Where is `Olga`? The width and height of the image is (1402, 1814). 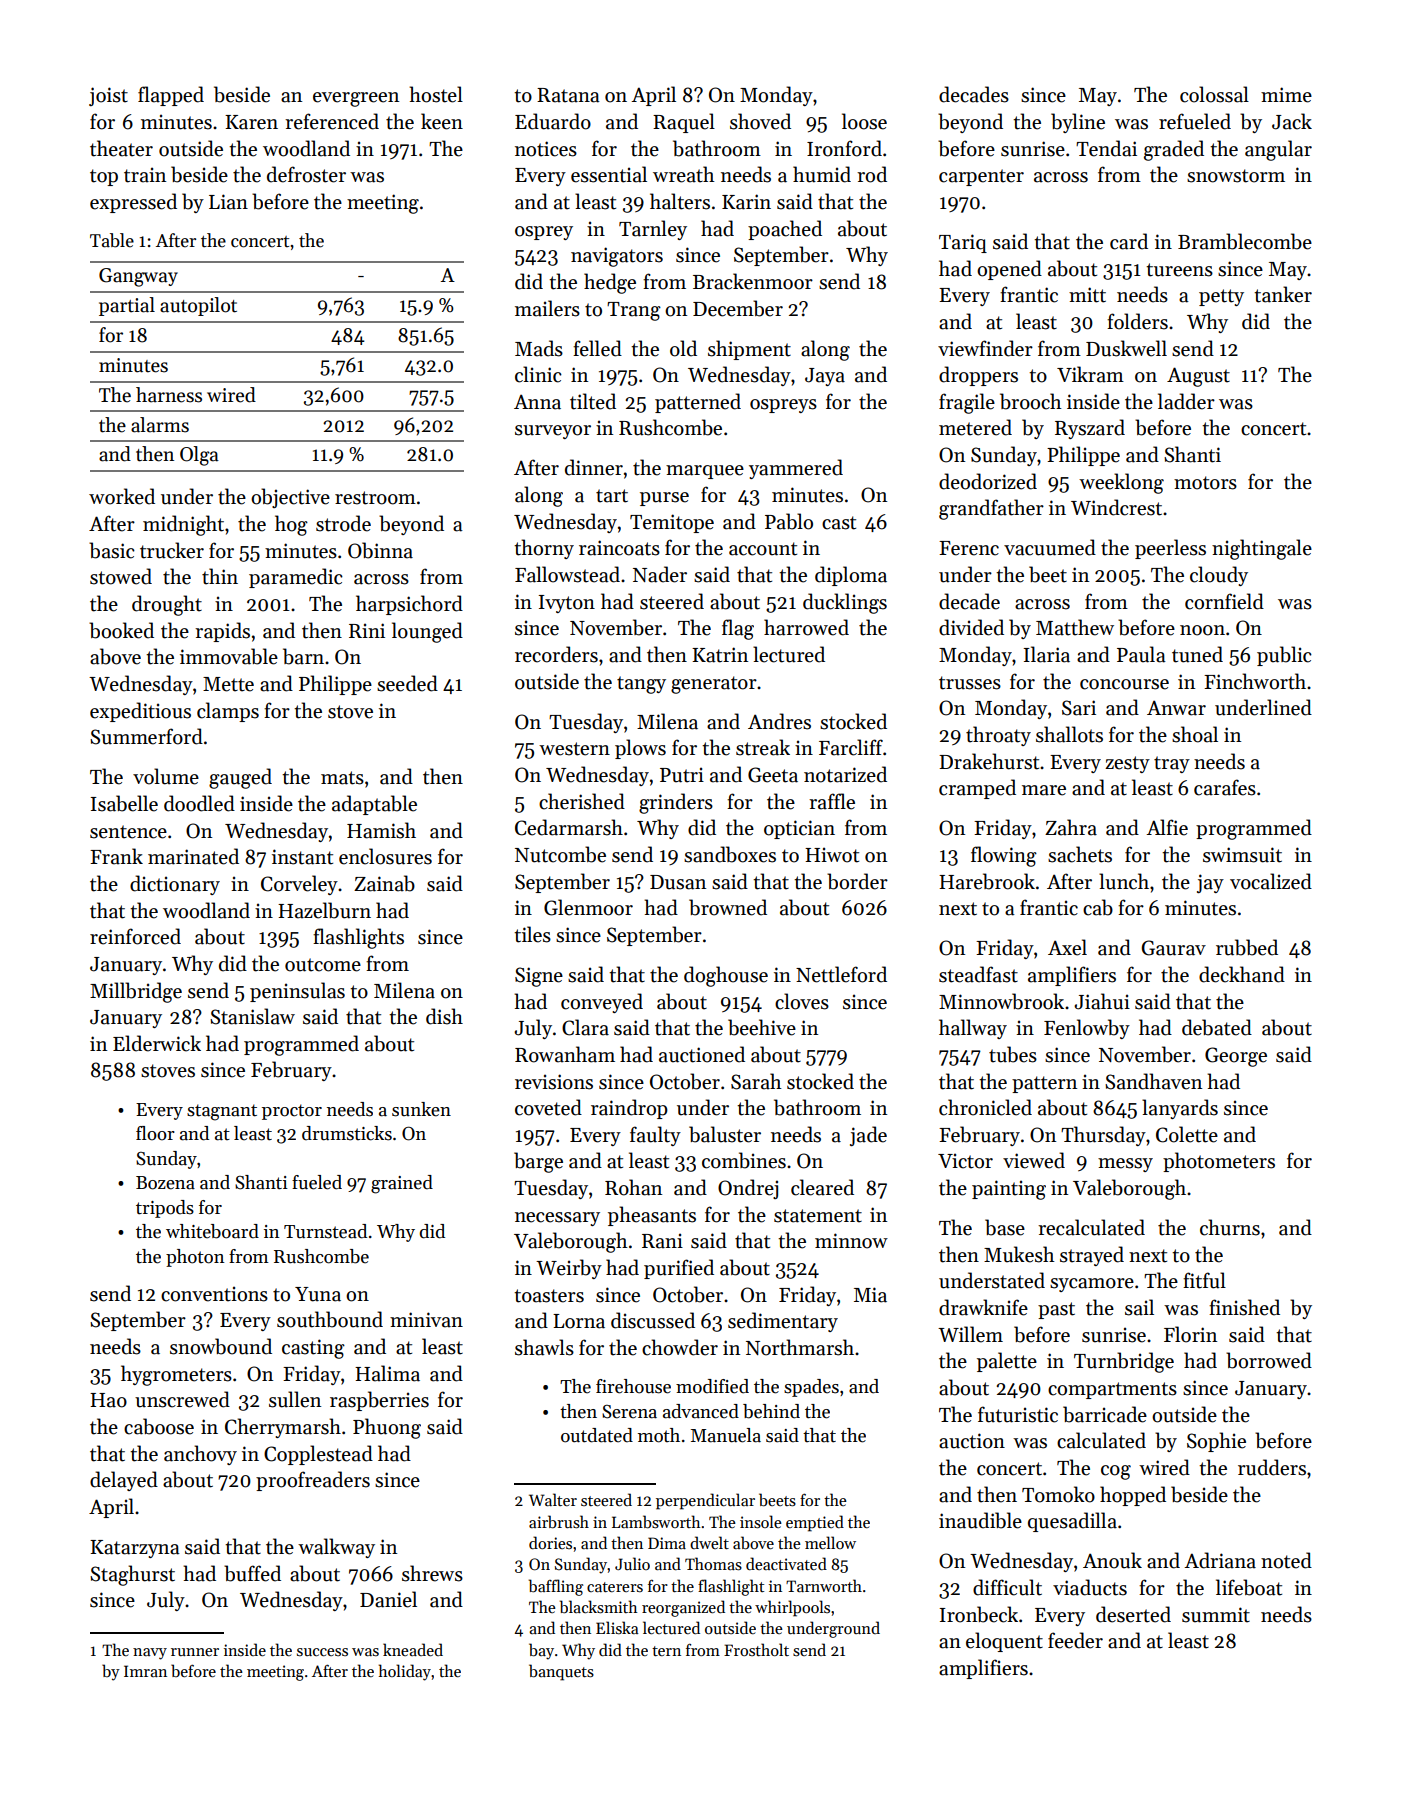
Olga is located at coordinates (199, 456).
